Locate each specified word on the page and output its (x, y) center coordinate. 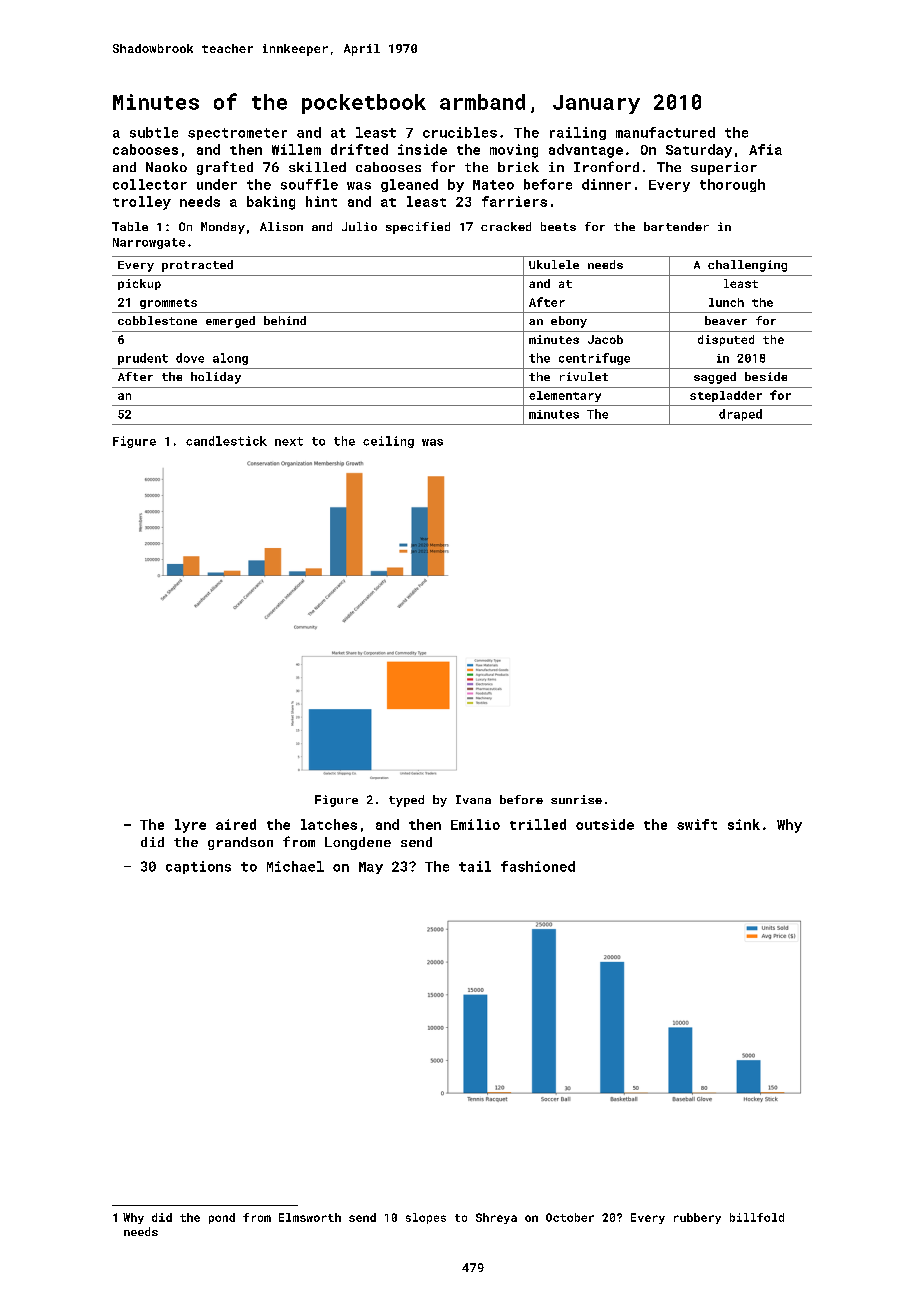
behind (285, 320)
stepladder (726, 396)
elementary (565, 396)
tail (475, 866)
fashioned (538, 866)
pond (222, 1218)
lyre (190, 826)
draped (740, 415)
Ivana (473, 799)
